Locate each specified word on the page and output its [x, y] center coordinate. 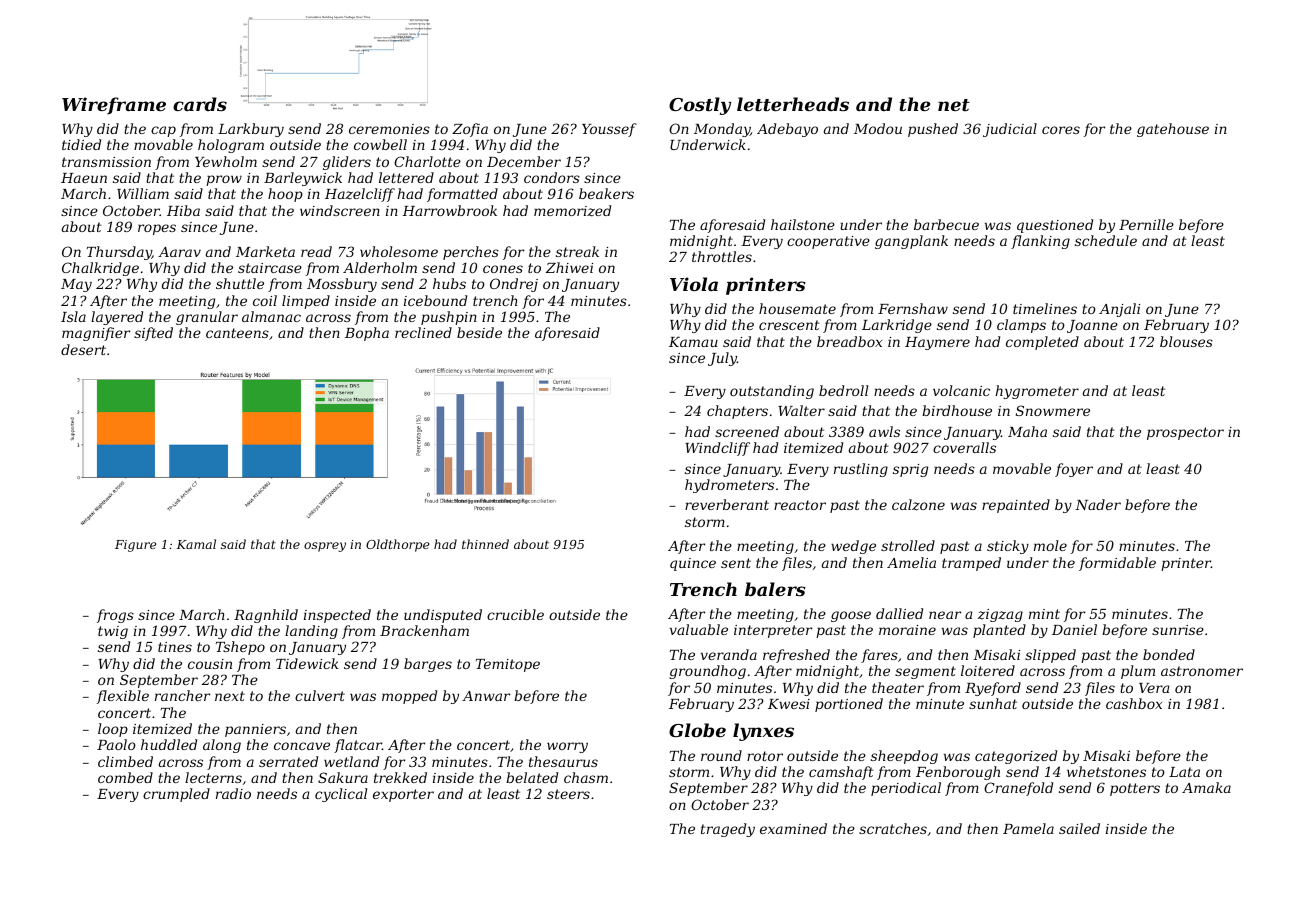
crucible [515, 614]
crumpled [176, 795]
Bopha [367, 334]
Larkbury [251, 130]
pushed [933, 130]
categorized [1016, 757]
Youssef [609, 130]
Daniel [1074, 629]
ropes [157, 229]
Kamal [196, 544]
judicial [1010, 130]
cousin [210, 664]
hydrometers [729, 486]
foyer [1074, 470]
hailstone [803, 224]
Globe [697, 730]
